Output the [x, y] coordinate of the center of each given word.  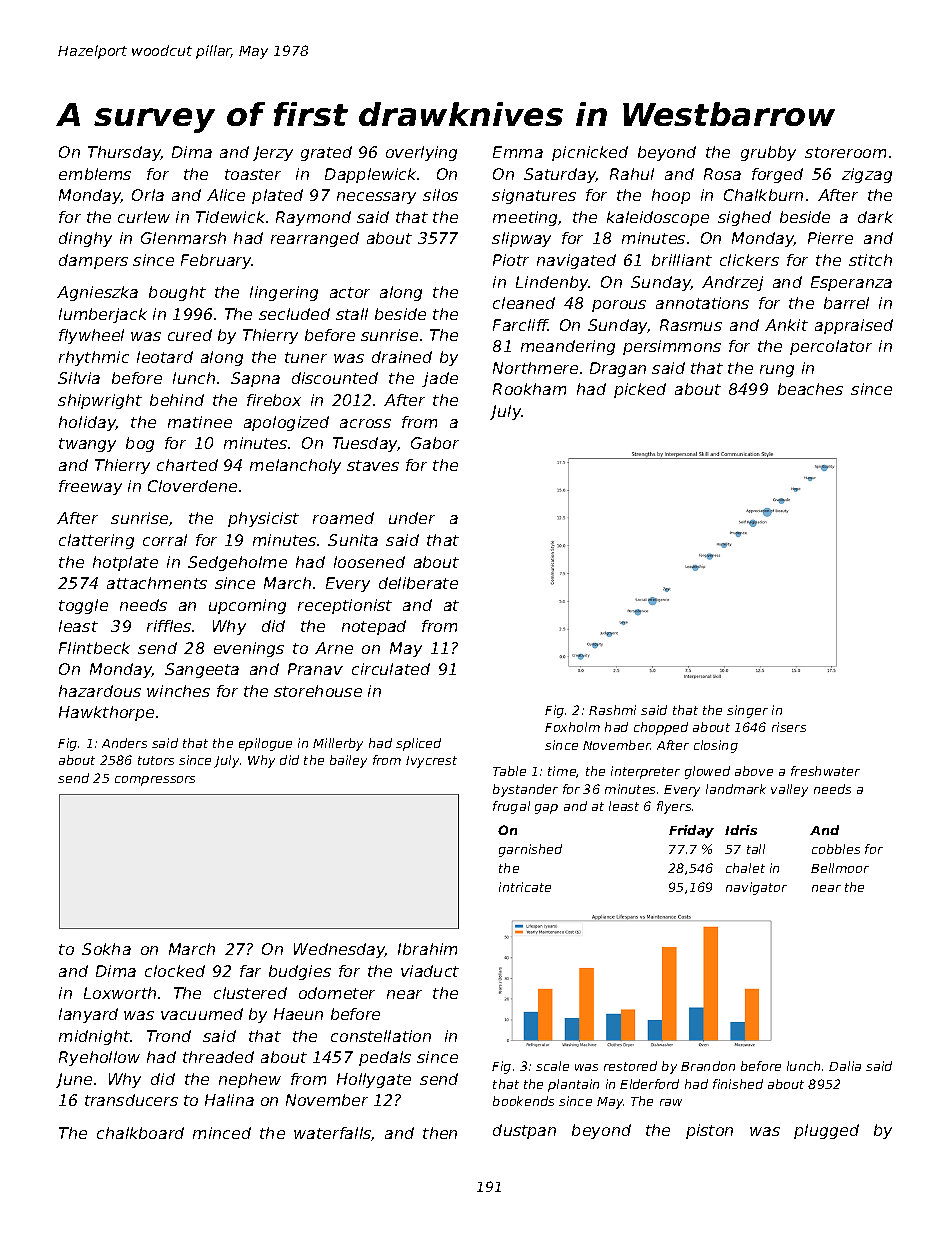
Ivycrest [431, 762]
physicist [263, 519]
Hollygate [374, 1080]
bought [177, 293]
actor [350, 292]
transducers [131, 1100]
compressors [155, 781]
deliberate [418, 583]
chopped [661, 728]
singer [747, 711]
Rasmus [691, 325]
